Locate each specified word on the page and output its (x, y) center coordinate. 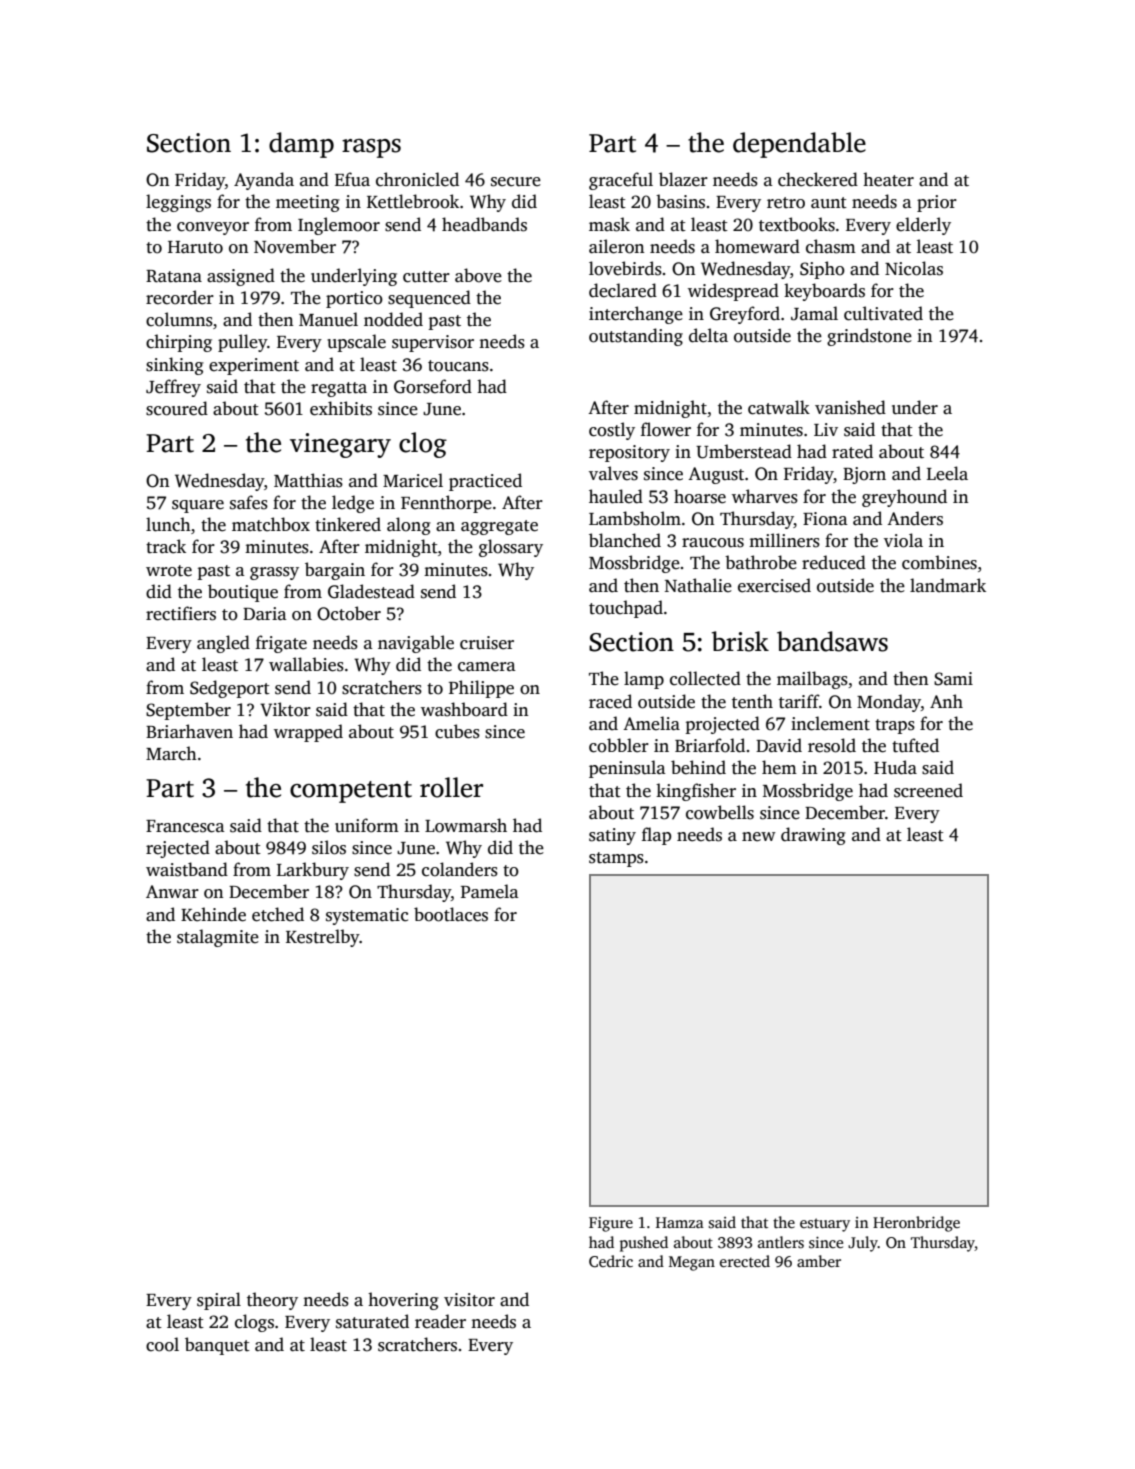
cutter (426, 277)
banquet (217, 1346)
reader (440, 1321)
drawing (813, 836)
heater (888, 179)
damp (301, 145)
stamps (616, 859)
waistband (187, 869)
